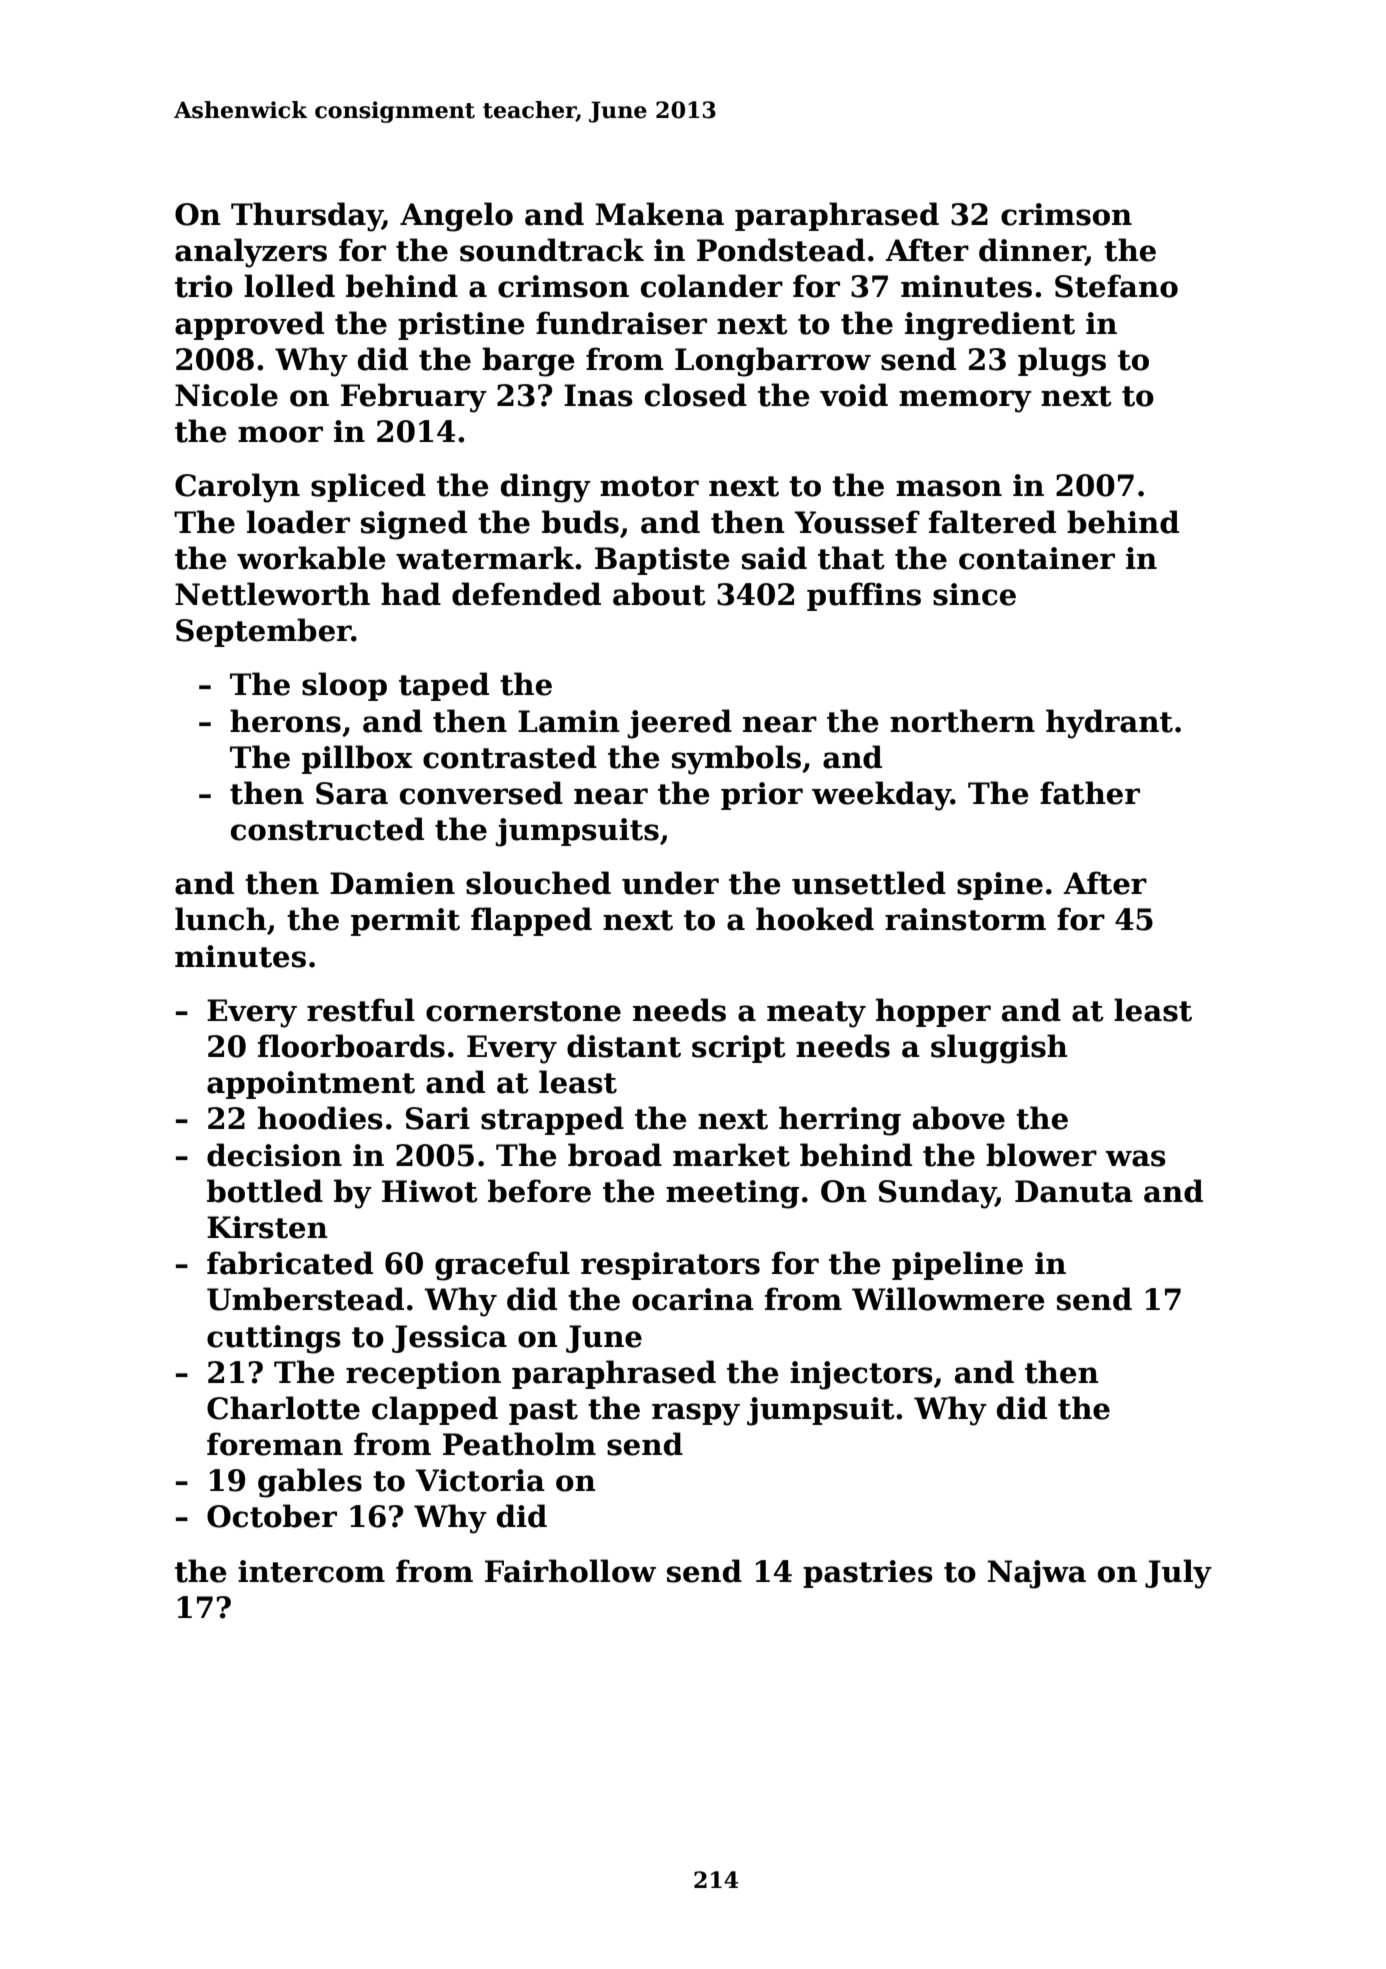  I want to click on fabricated, so click(290, 1263).
